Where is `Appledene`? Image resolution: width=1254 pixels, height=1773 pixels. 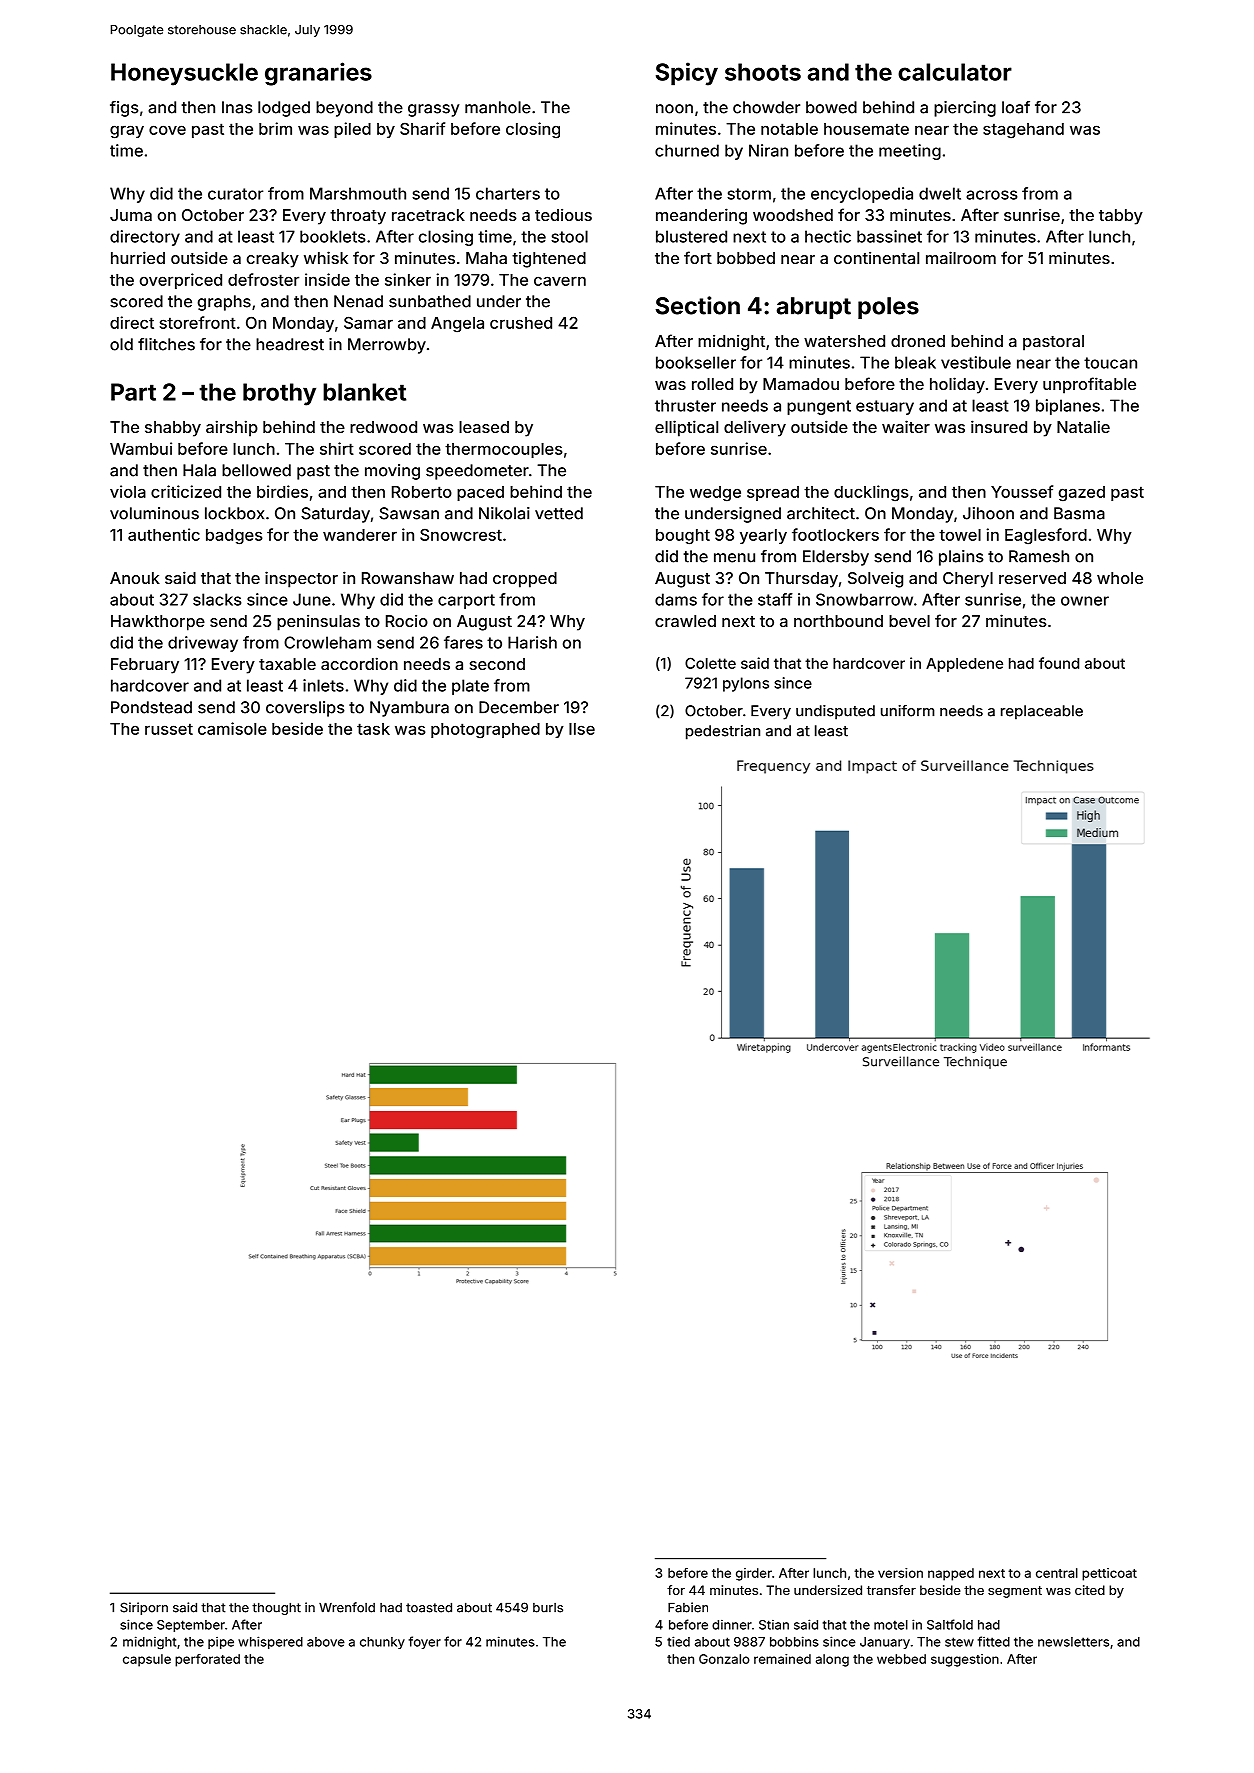 Appledene is located at coordinates (964, 665).
